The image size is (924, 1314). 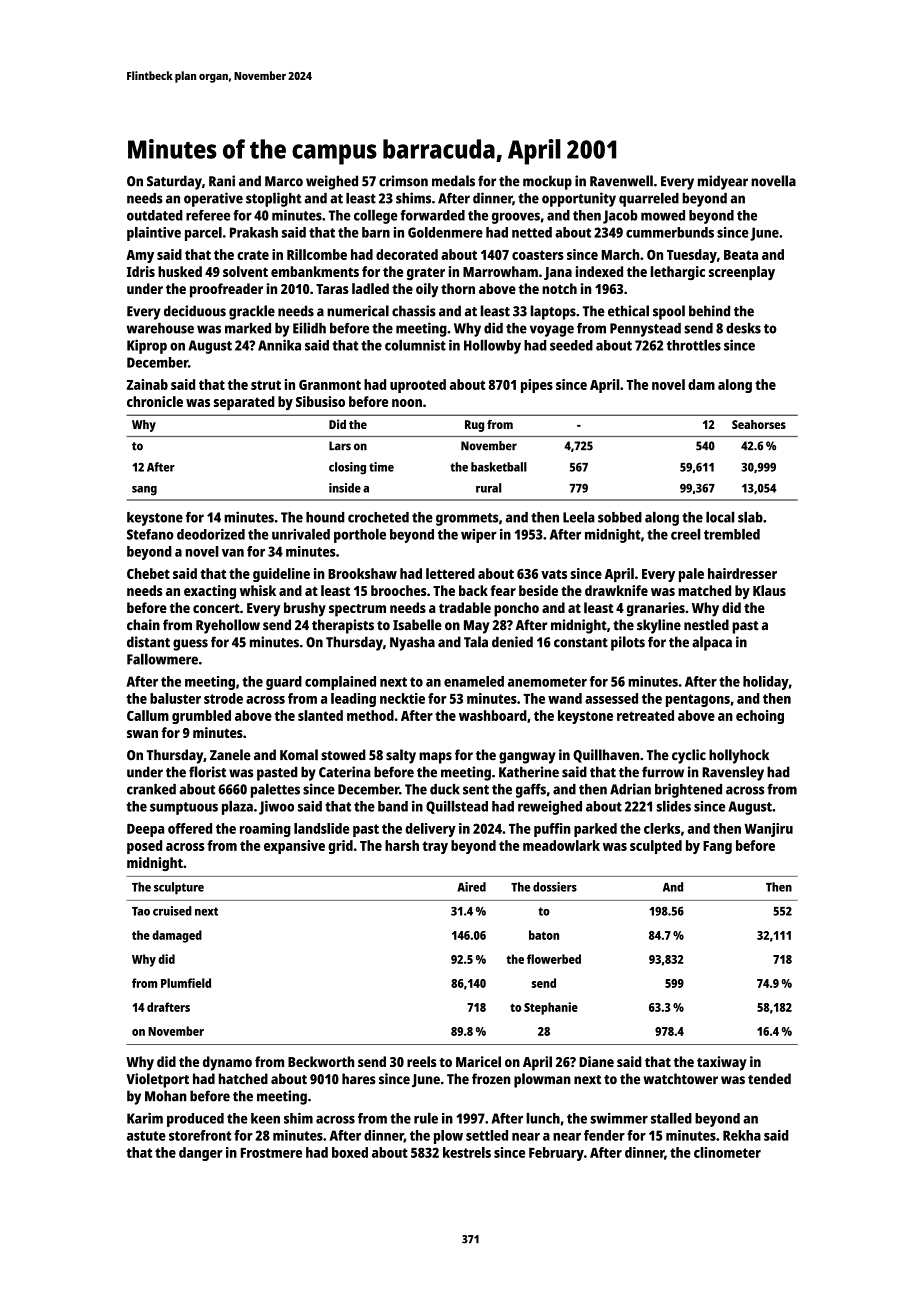 I want to click on sobbed, so click(x=620, y=517).
